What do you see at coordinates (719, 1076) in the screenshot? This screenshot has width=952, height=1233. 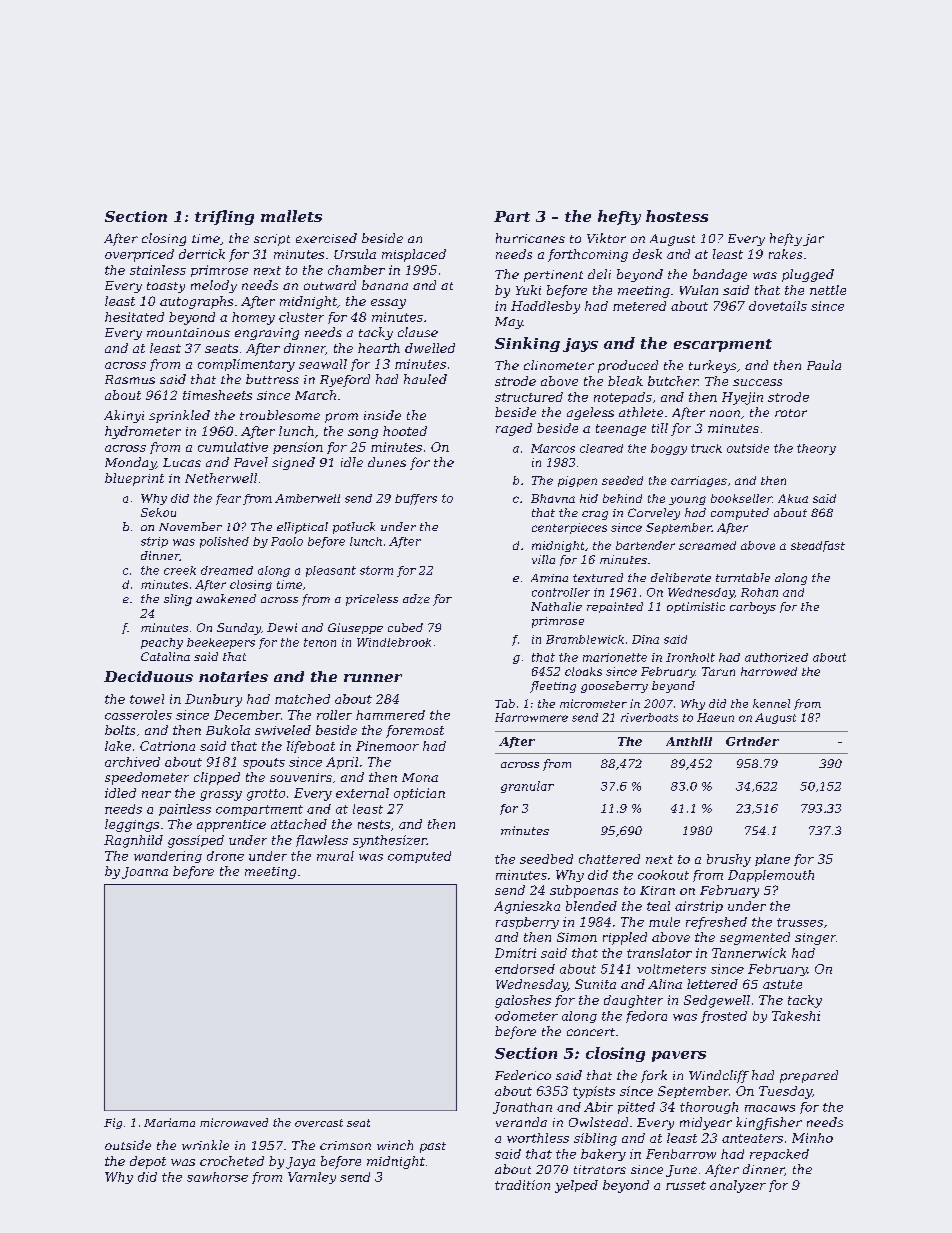 I see `Windcliff` at bounding box center [719, 1076].
